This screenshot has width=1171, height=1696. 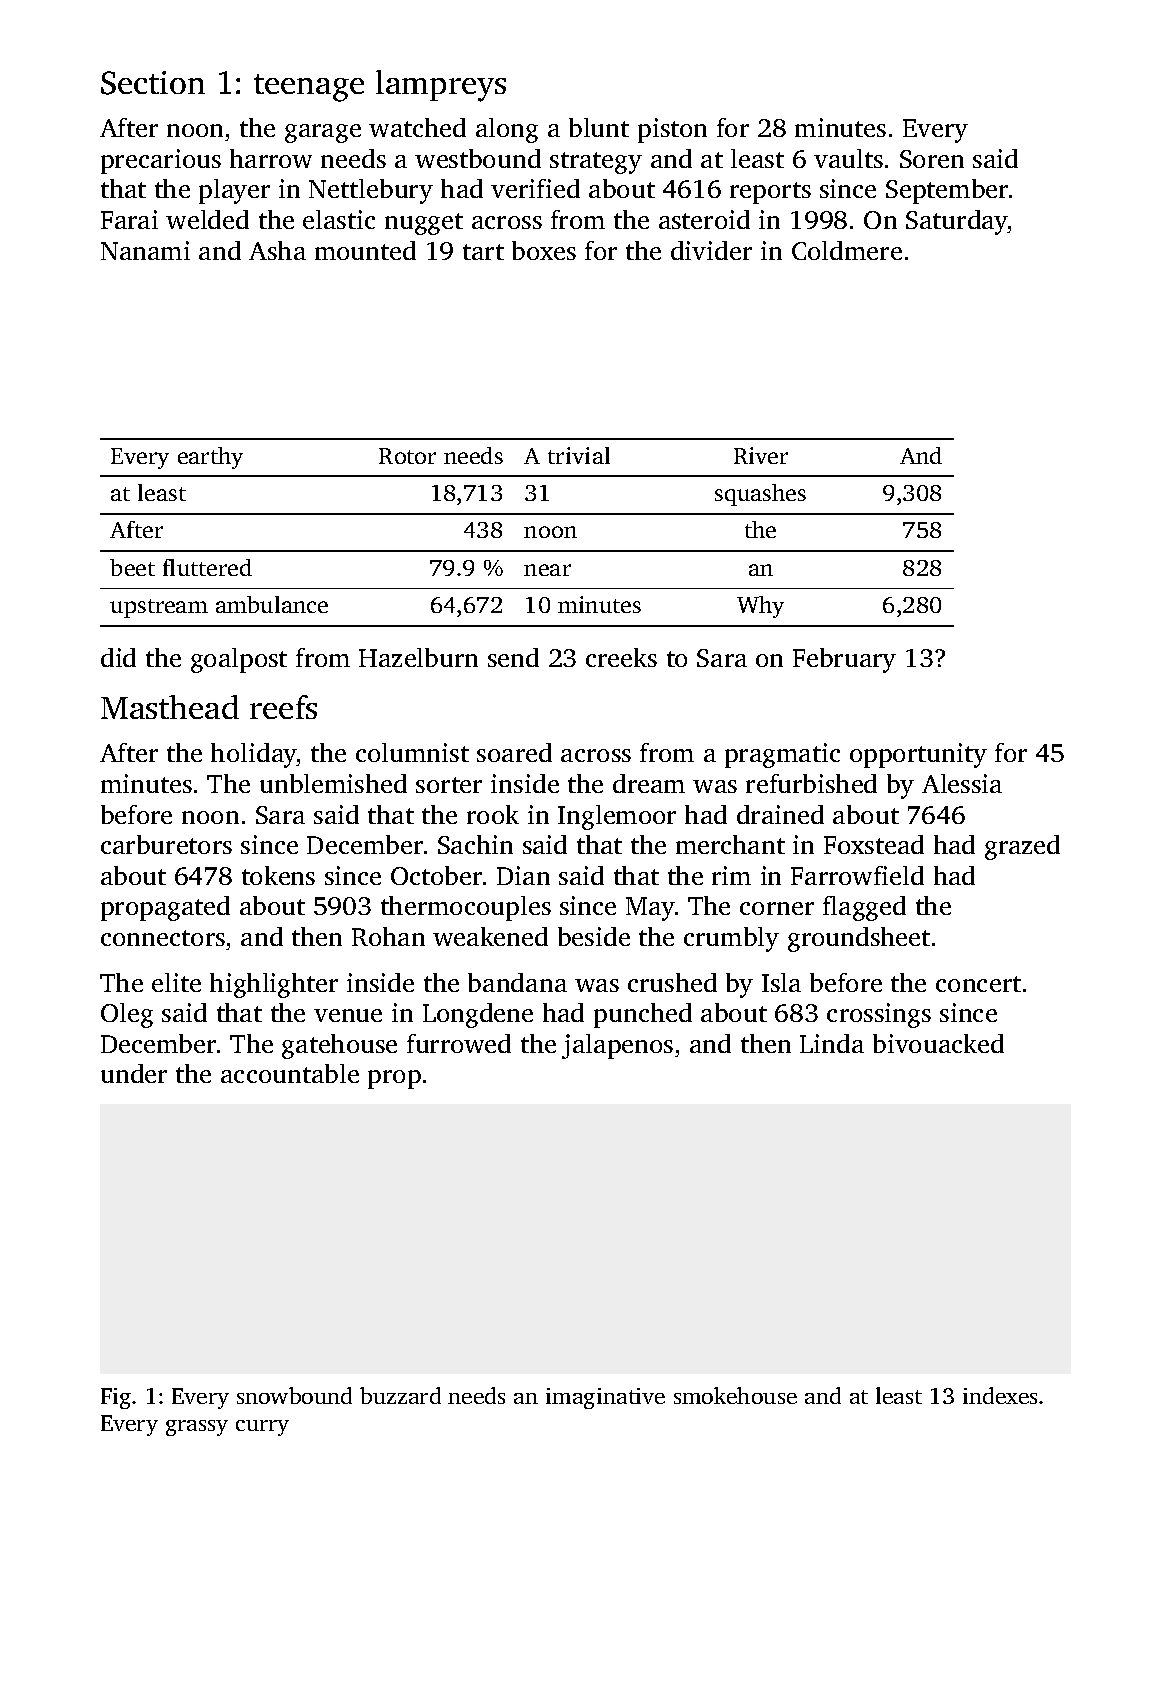 What do you see at coordinates (153, 83) in the screenshot?
I see `Section` at bounding box center [153, 83].
